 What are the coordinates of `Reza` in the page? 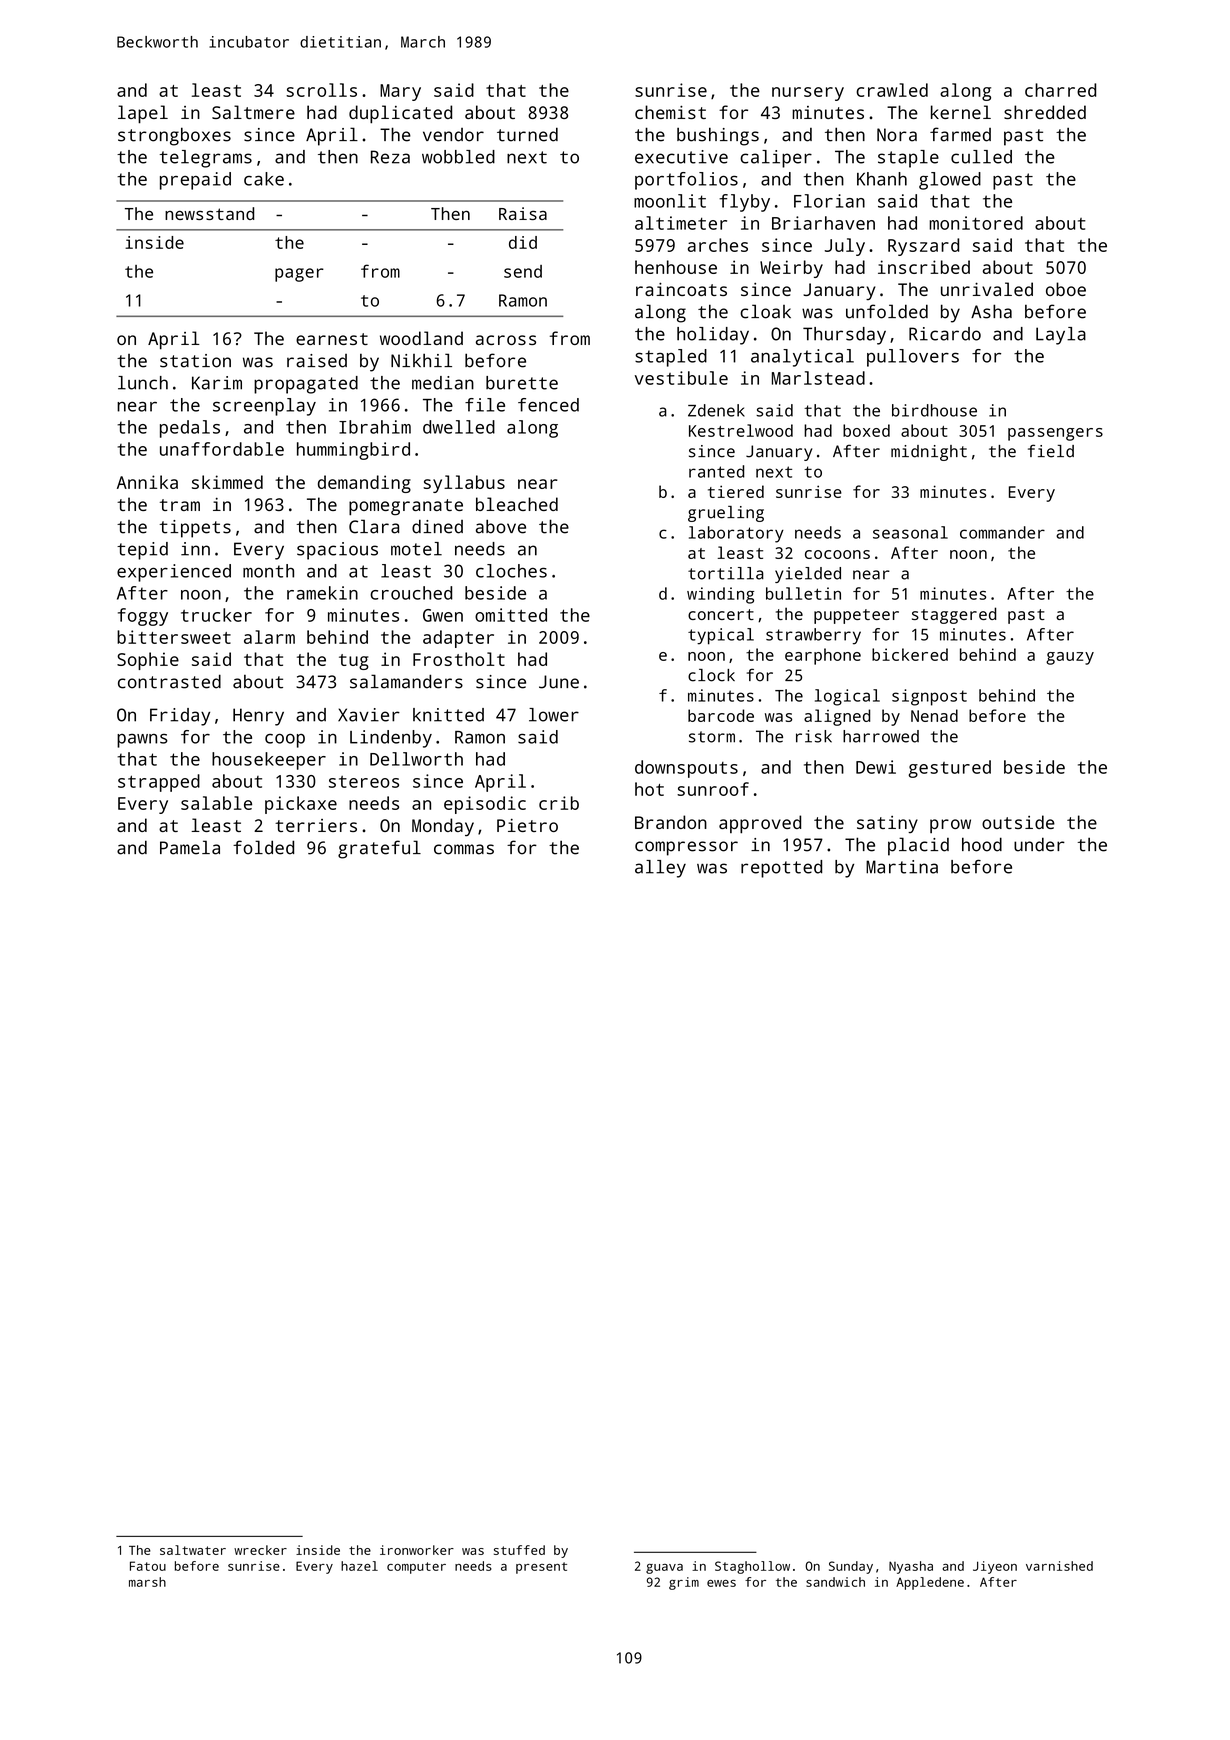 It's located at (390, 157).
